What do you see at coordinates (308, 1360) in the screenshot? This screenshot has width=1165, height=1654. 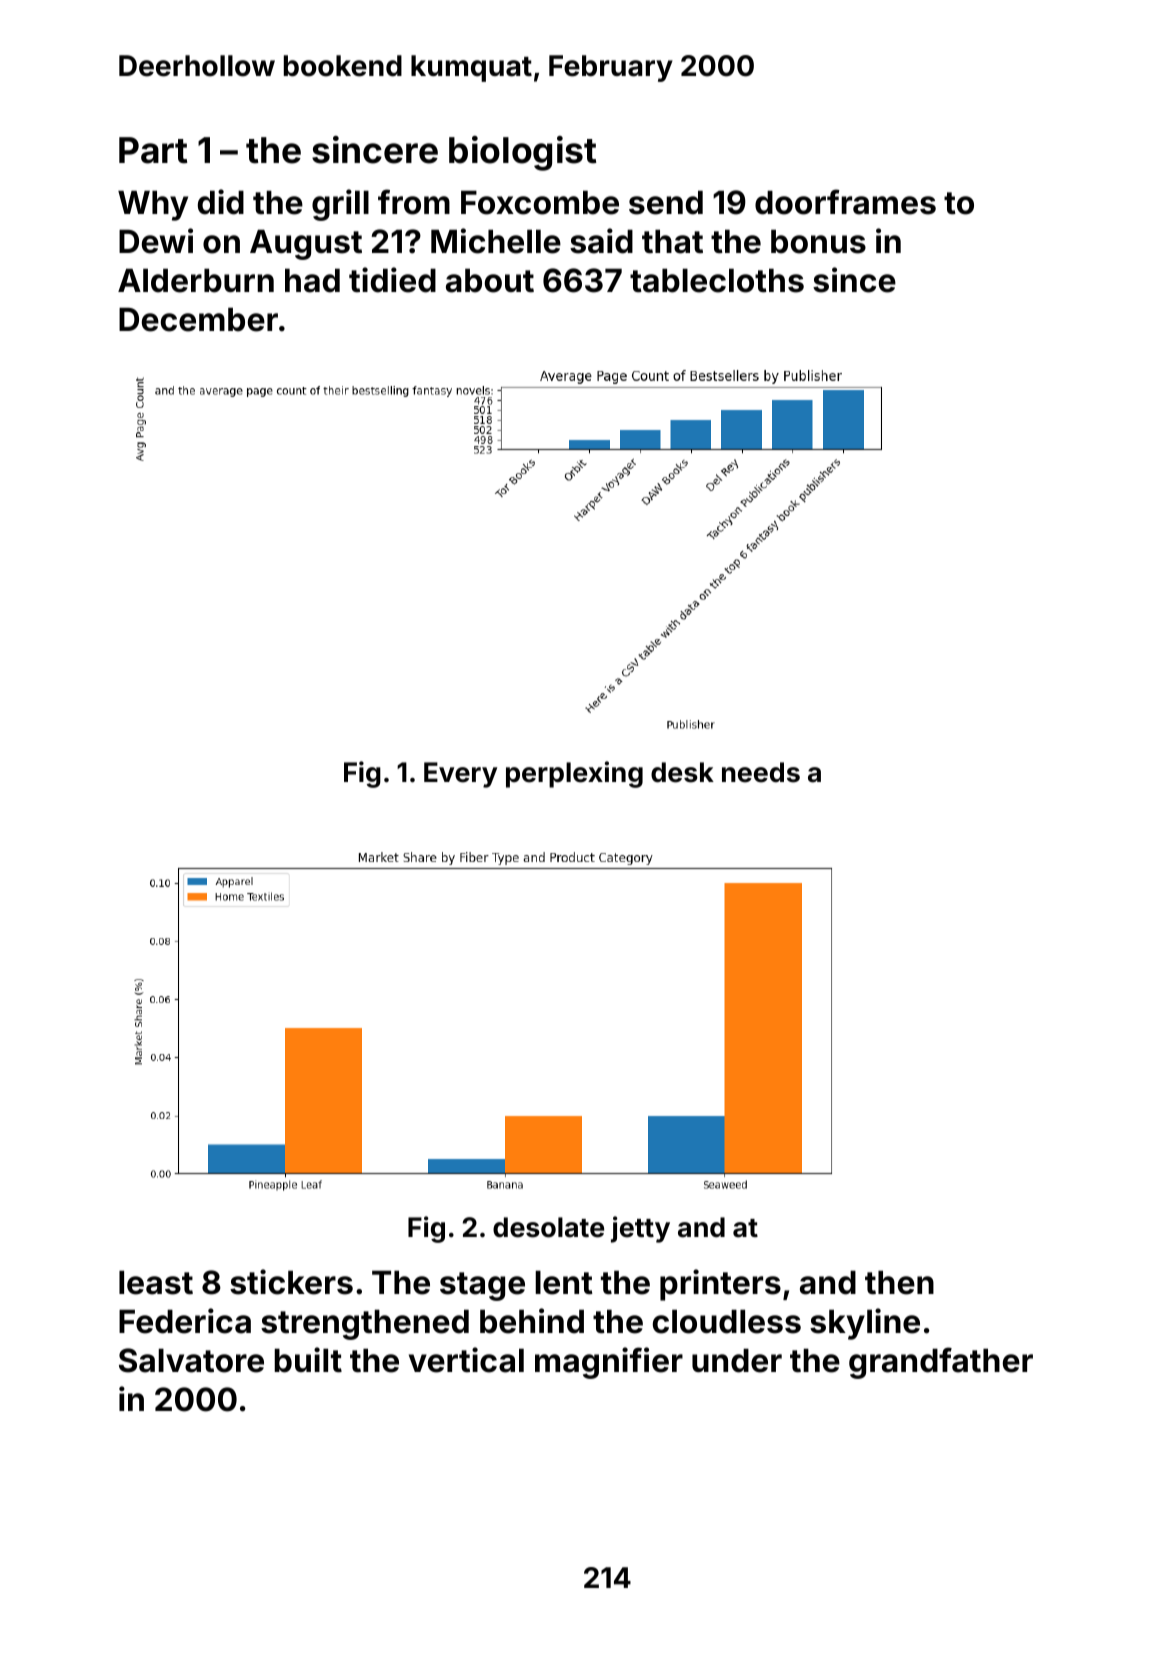 I see `built` at bounding box center [308, 1360].
